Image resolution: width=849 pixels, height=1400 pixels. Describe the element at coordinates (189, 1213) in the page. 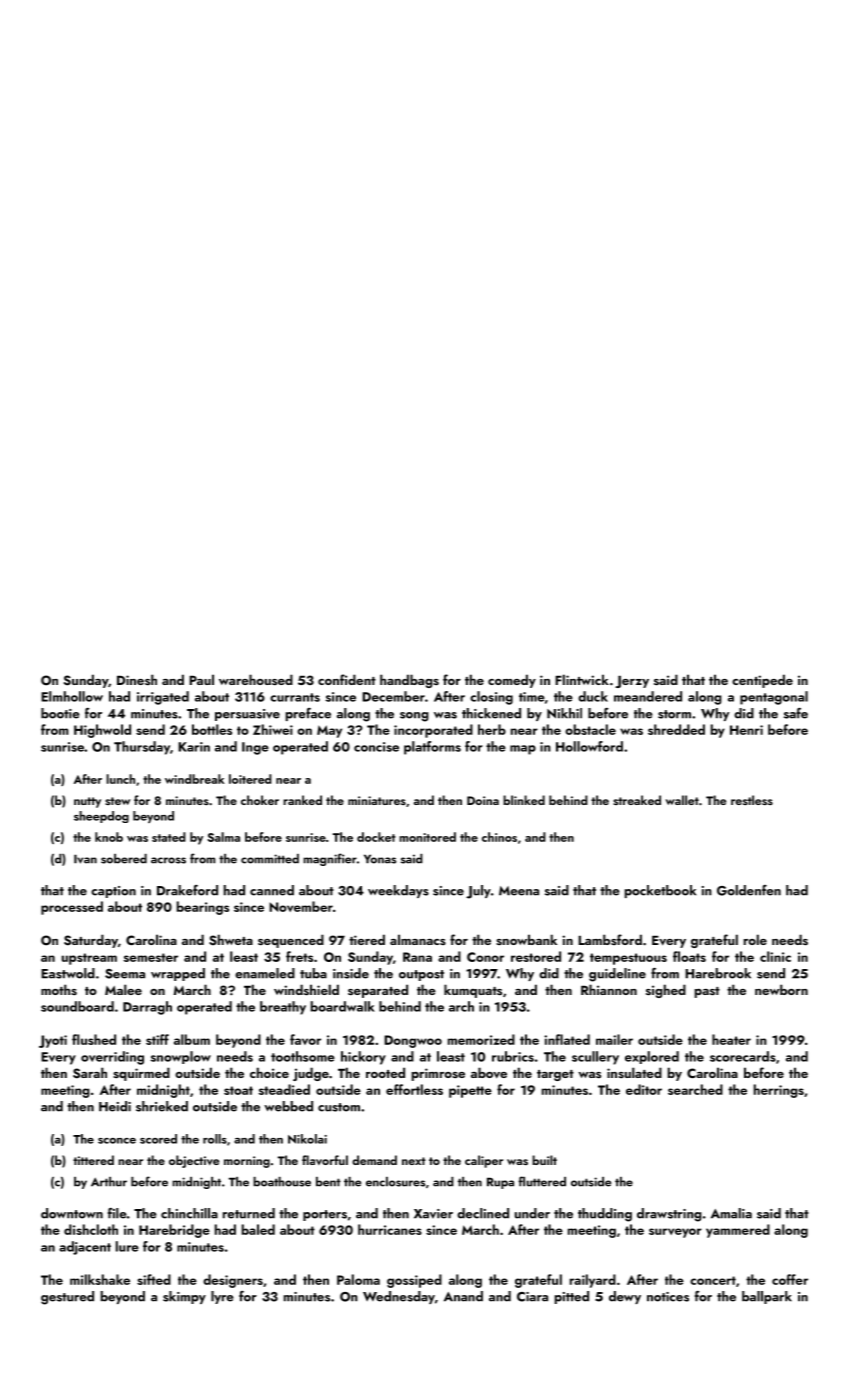

I see `chinchilla` at that location.
